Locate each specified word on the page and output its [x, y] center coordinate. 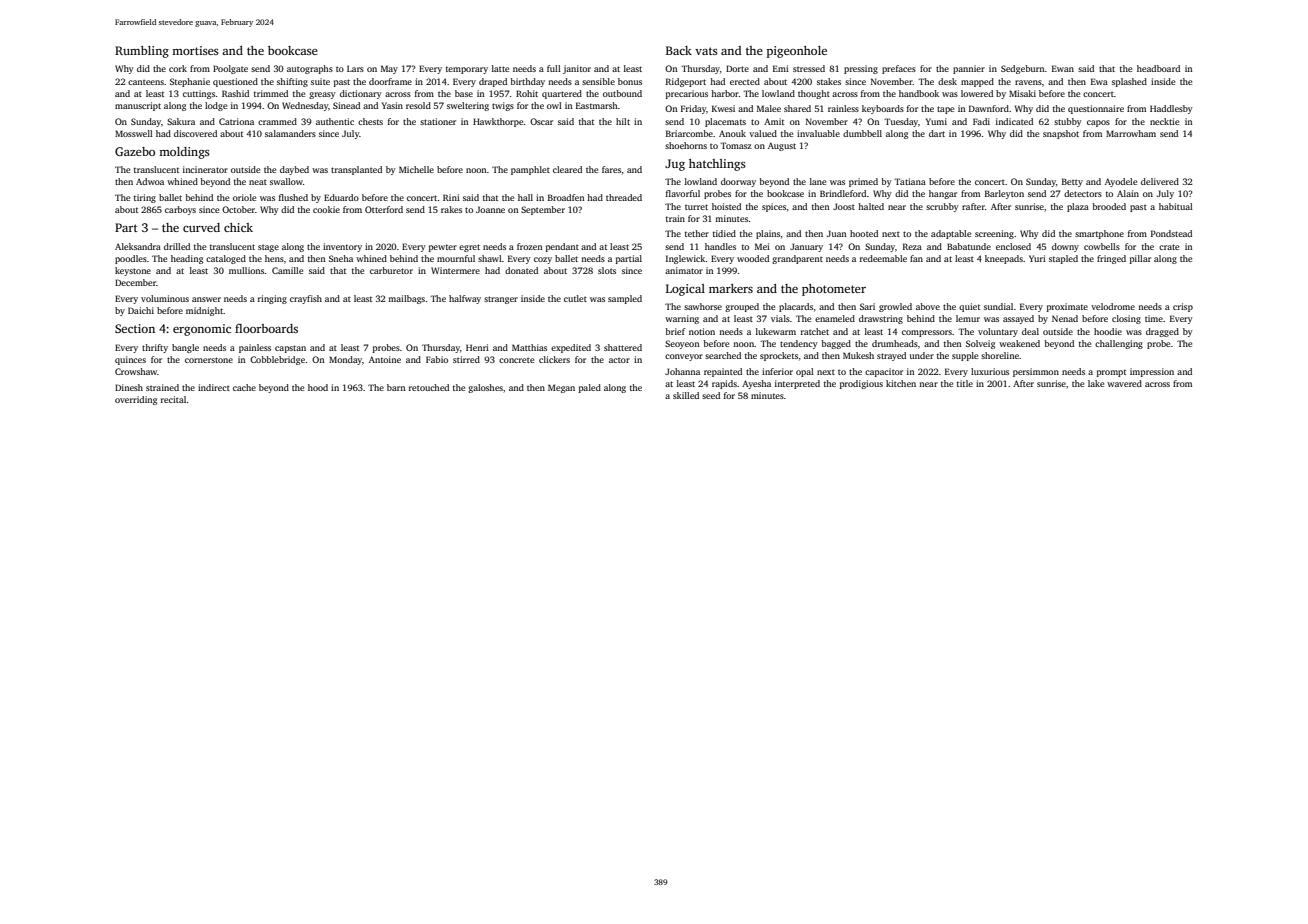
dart [937, 133]
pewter [443, 248]
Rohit [527, 93]
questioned [235, 82]
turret [696, 207]
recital [174, 399]
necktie [1164, 121]
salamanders [290, 133]
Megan [561, 388]
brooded [1109, 206]
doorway [738, 182]
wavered [1124, 383]
